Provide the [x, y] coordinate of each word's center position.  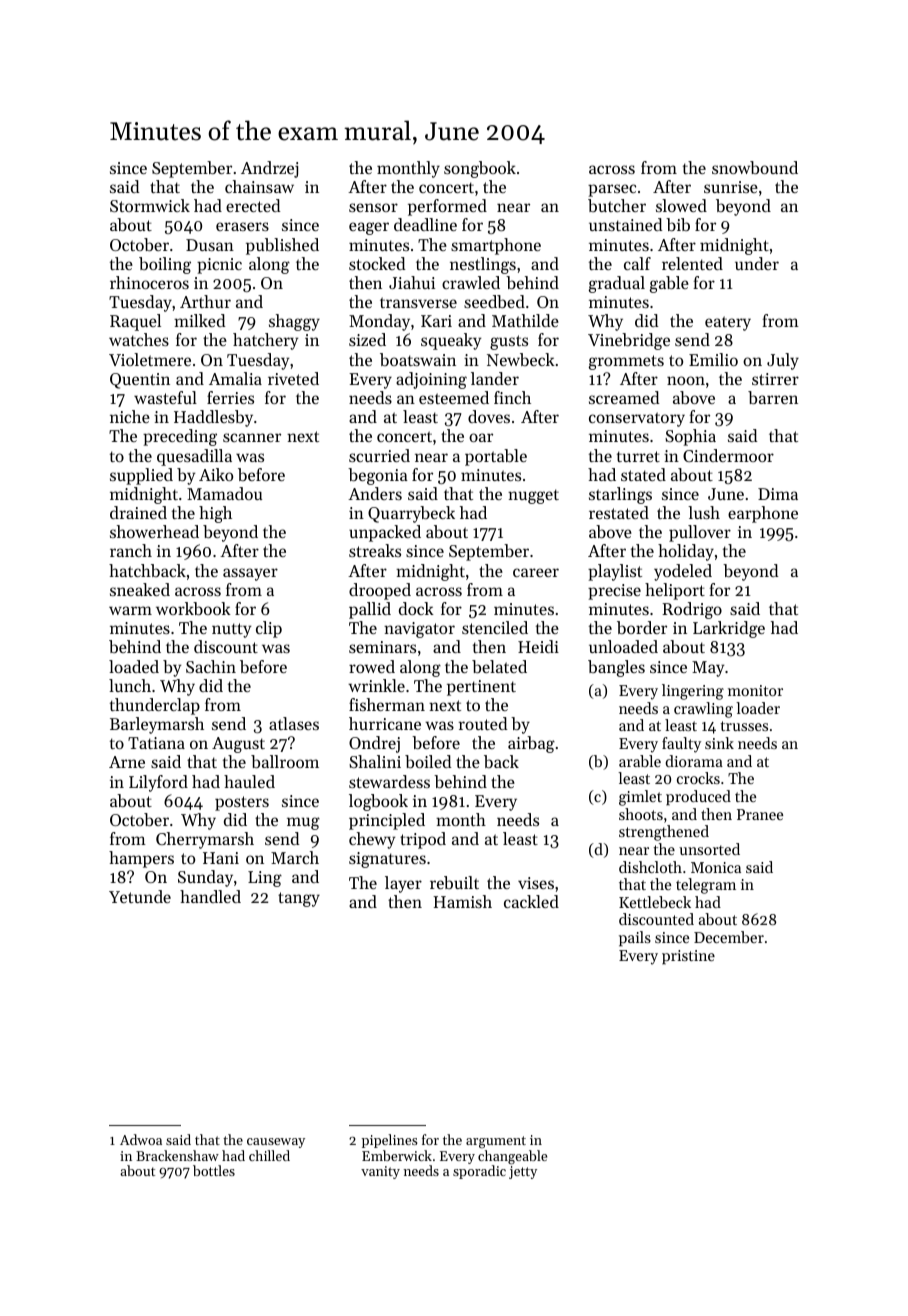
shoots [641, 814]
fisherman [387, 704]
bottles [214, 1170]
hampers [141, 859]
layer [403, 884]
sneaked [140, 589]
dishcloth [650, 867]
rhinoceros [149, 282]
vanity [380, 1172]
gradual [617, 284]
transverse [418, 302]
